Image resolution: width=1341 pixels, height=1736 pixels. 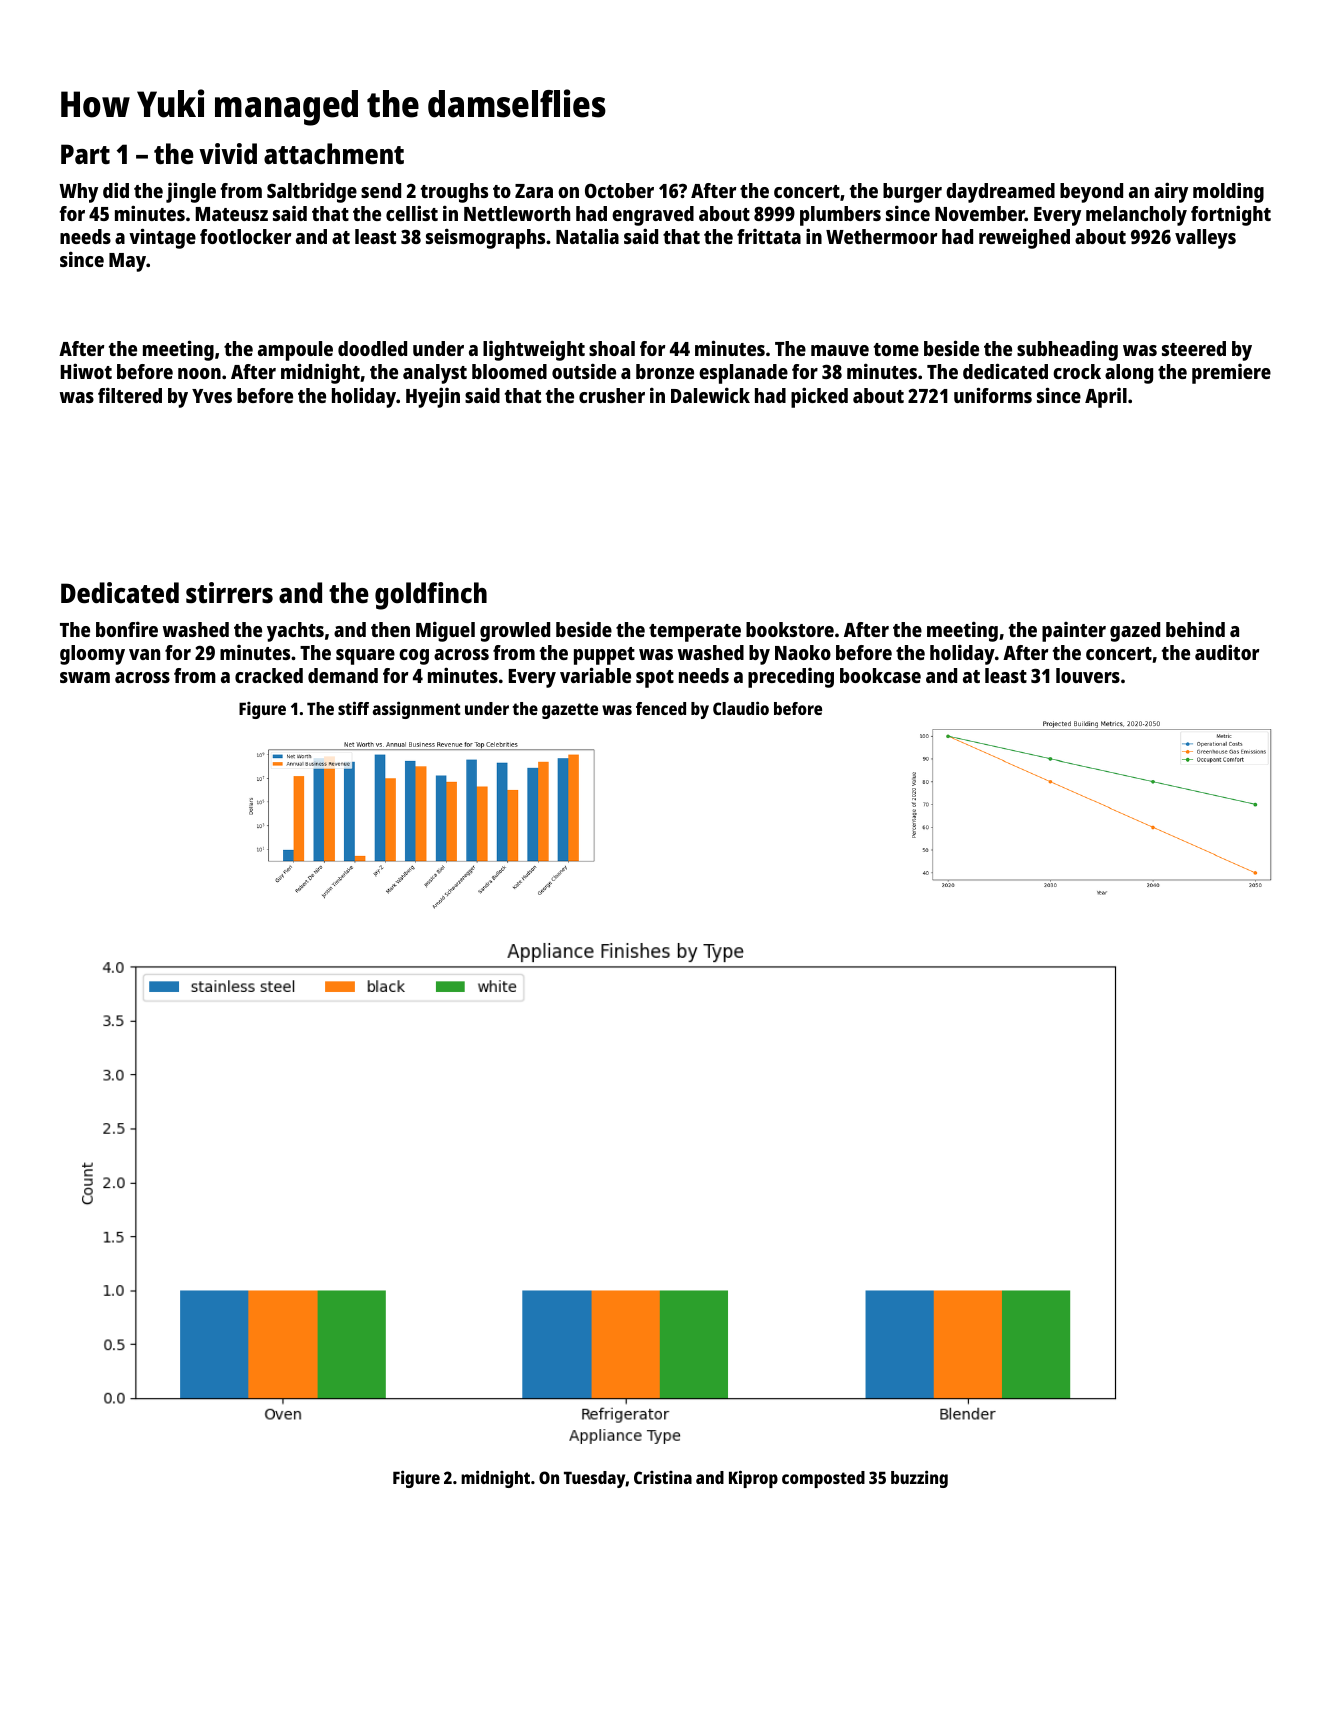 I want to click on buzzing, so click(x=919, y=1479).
